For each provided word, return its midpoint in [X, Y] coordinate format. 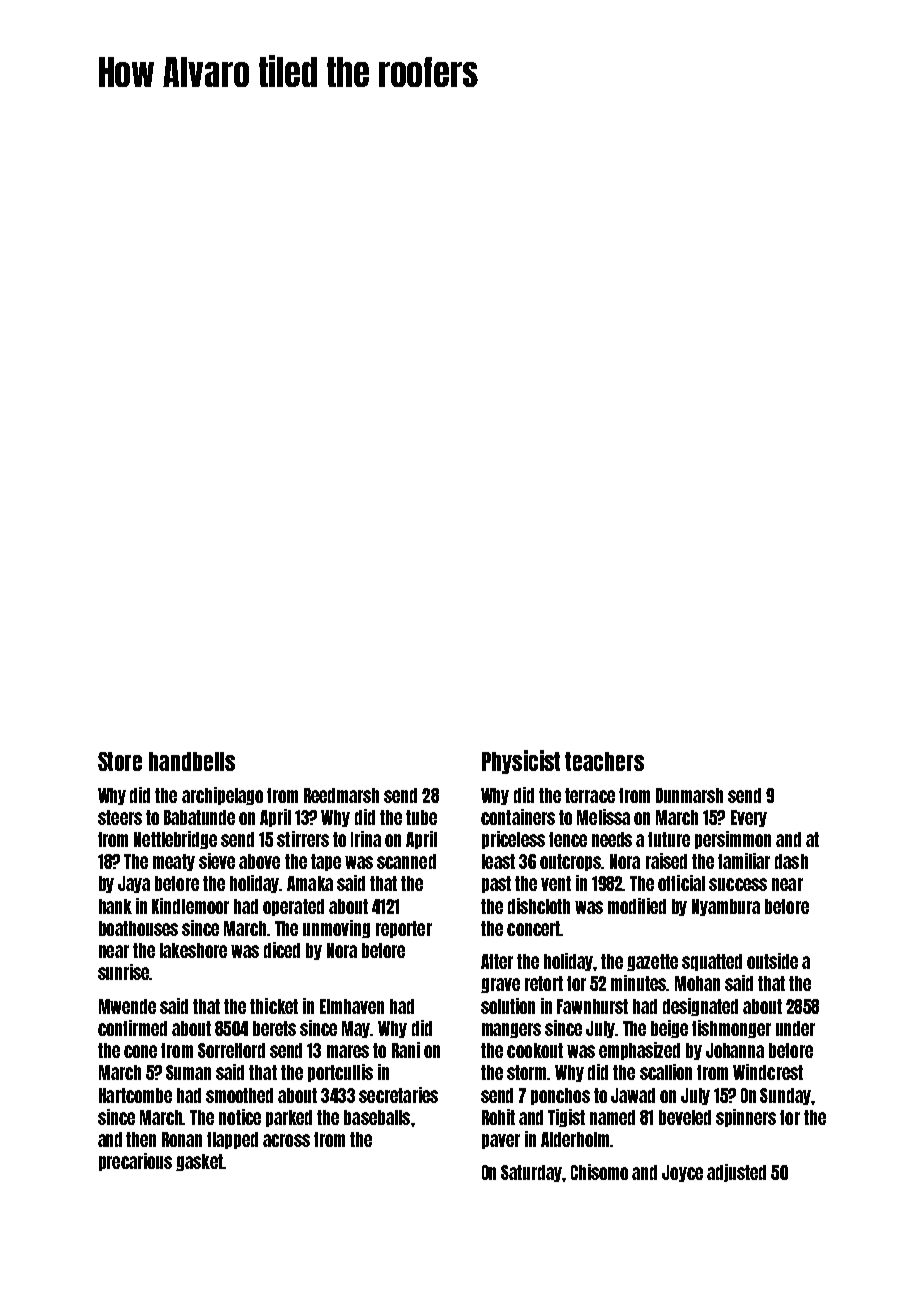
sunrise [123, 972]
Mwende [127, 1006]
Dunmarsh [689, 795]
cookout [535, 1050]
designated [700, 1007]
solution [508, 1006]
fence [568, 839]
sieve [217, 861]
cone [140, 1051]
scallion [666, 1072]
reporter [404, 929]
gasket [199, 1162]
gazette [652, 962]
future [669, 839]
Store [120, 761]
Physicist [521, 762]
